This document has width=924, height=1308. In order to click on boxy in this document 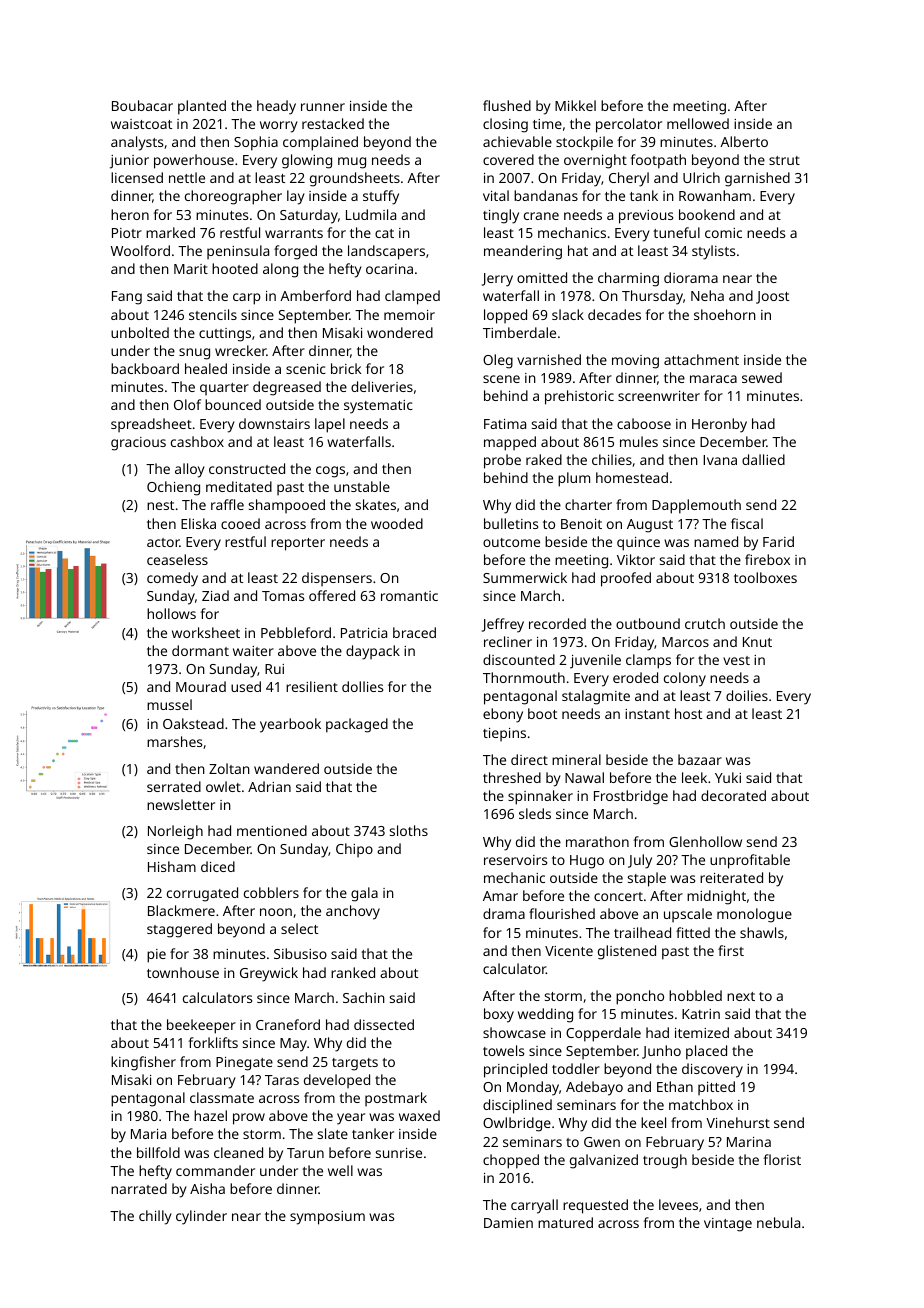, I will do `click(499, 1015)`.
